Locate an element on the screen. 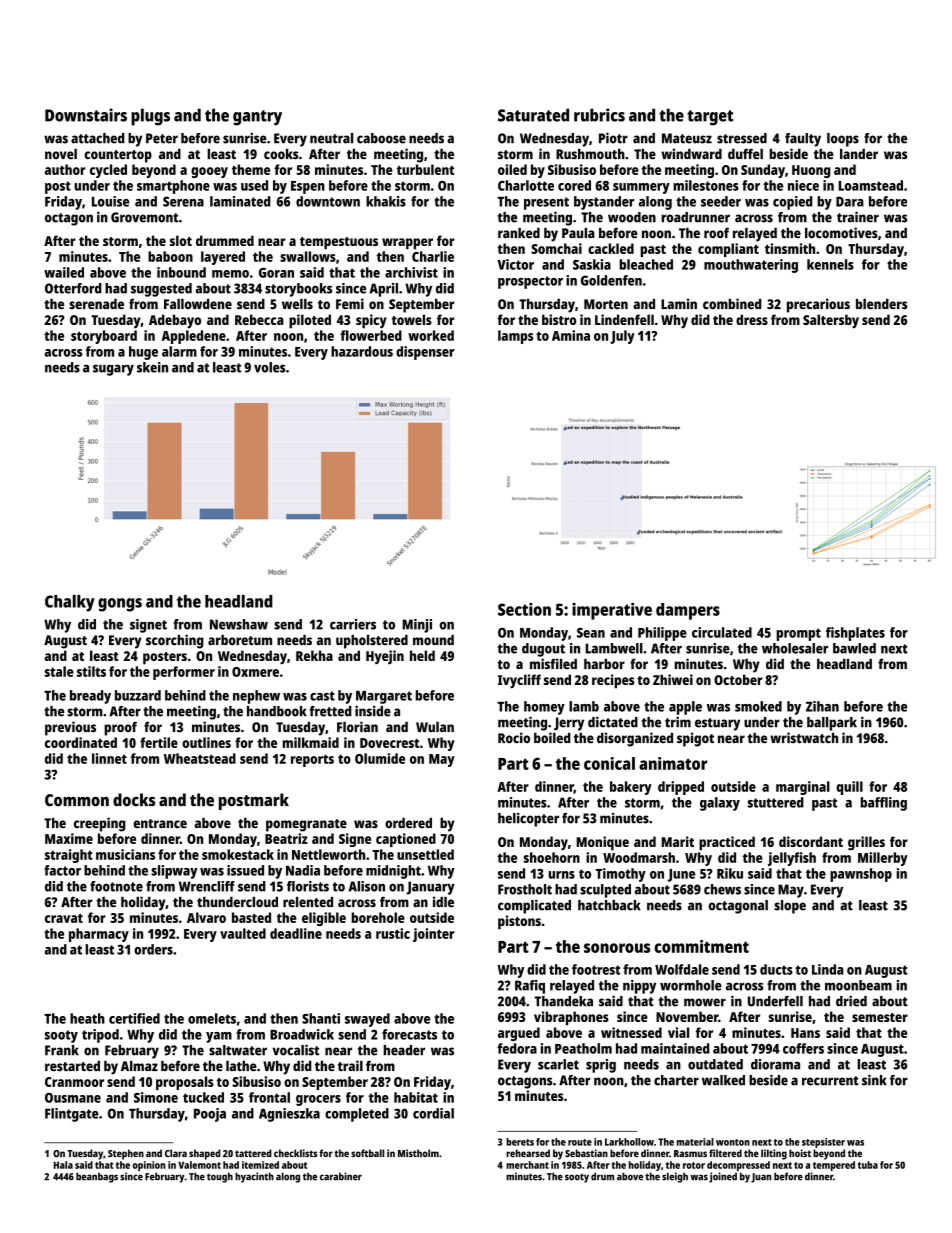 Image resolution: width=952 pixels, height=1233 pixels. conical is located at coordinates (609, 763).
